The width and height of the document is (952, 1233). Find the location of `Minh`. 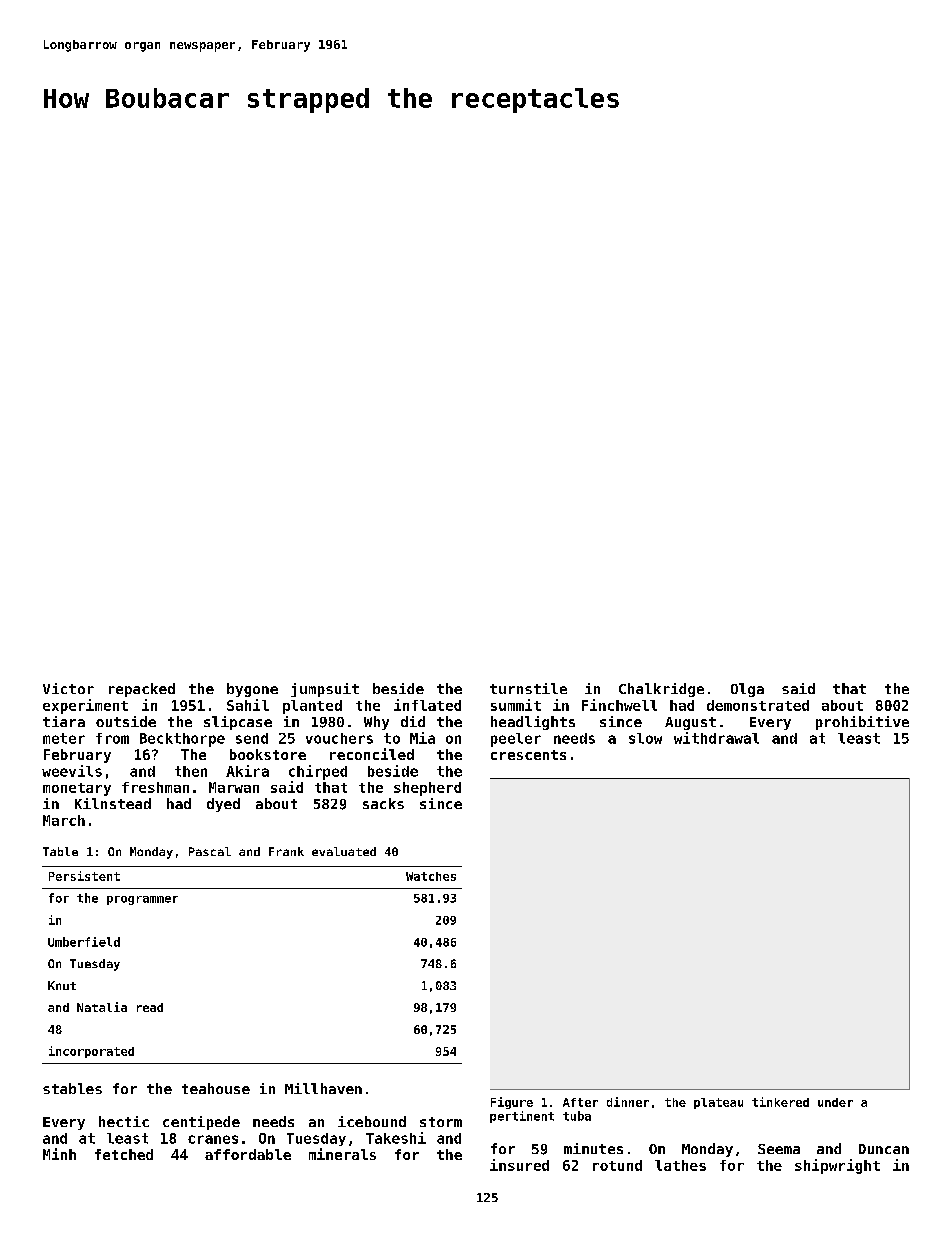

Minh is located at coordinates (59, 1154).
